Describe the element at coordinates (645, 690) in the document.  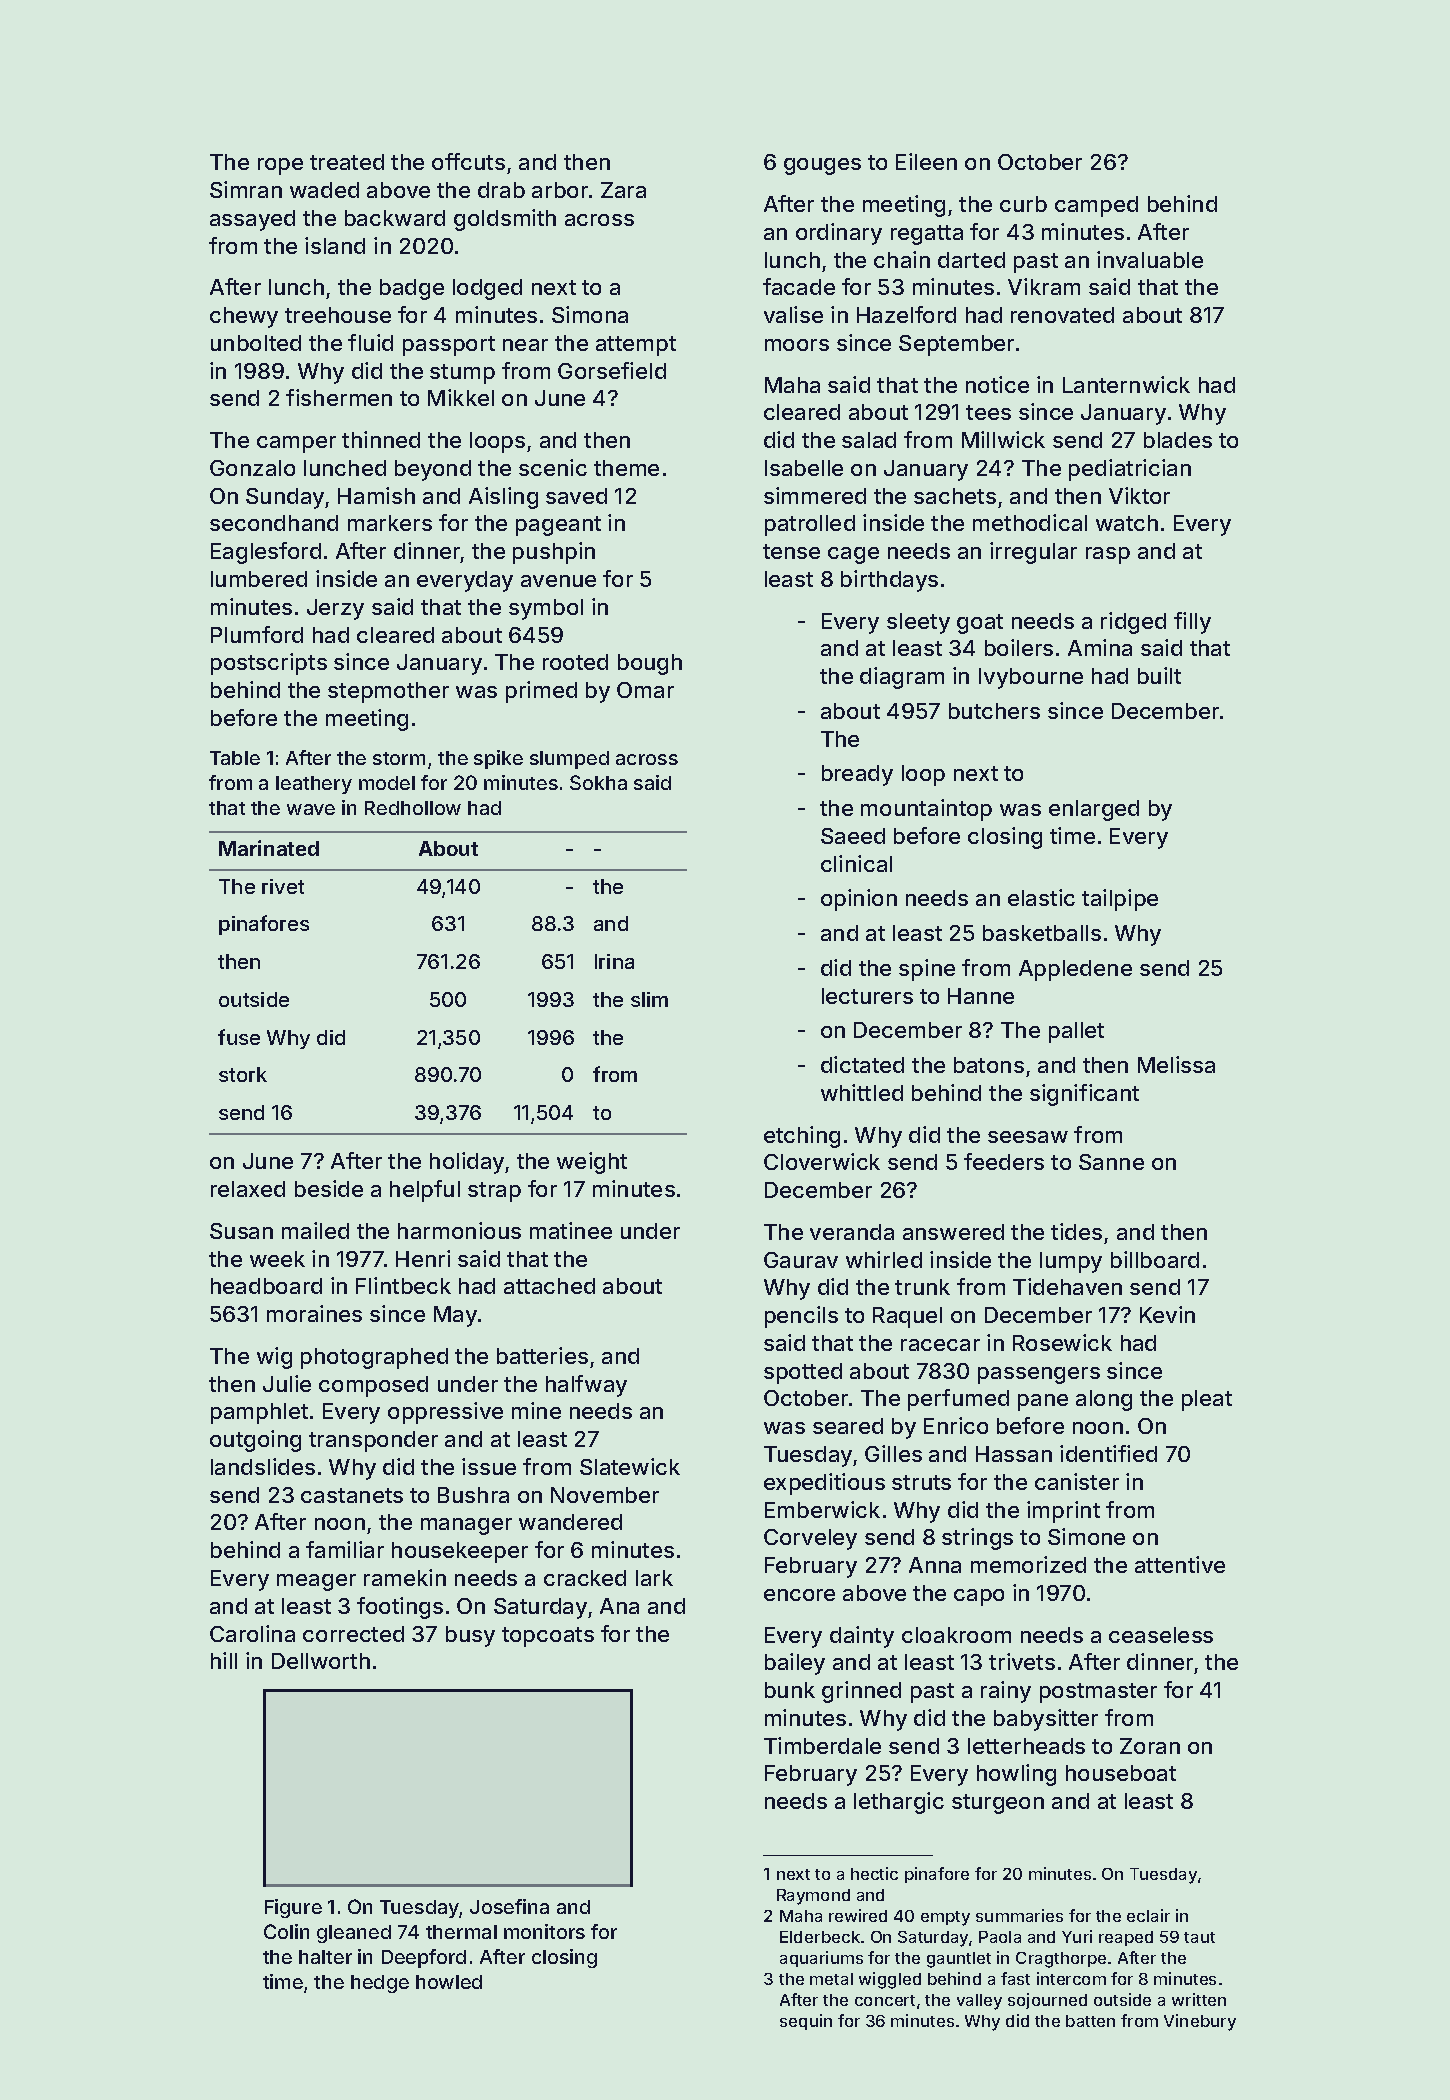
I see `Omar` at that location.
